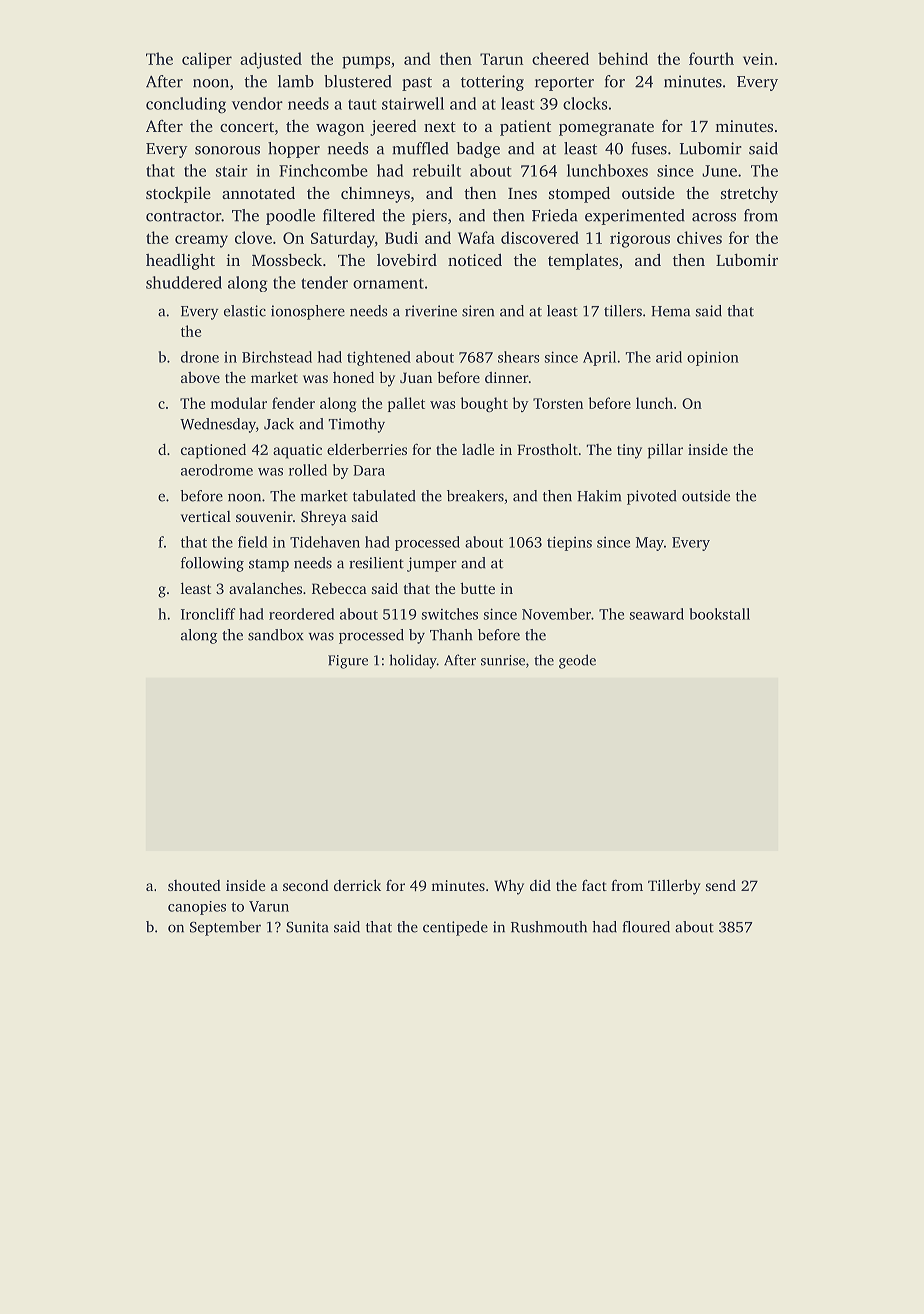  Describe the element at coordinates (646, 927) in the screenshot. I see `floured` at that location.
